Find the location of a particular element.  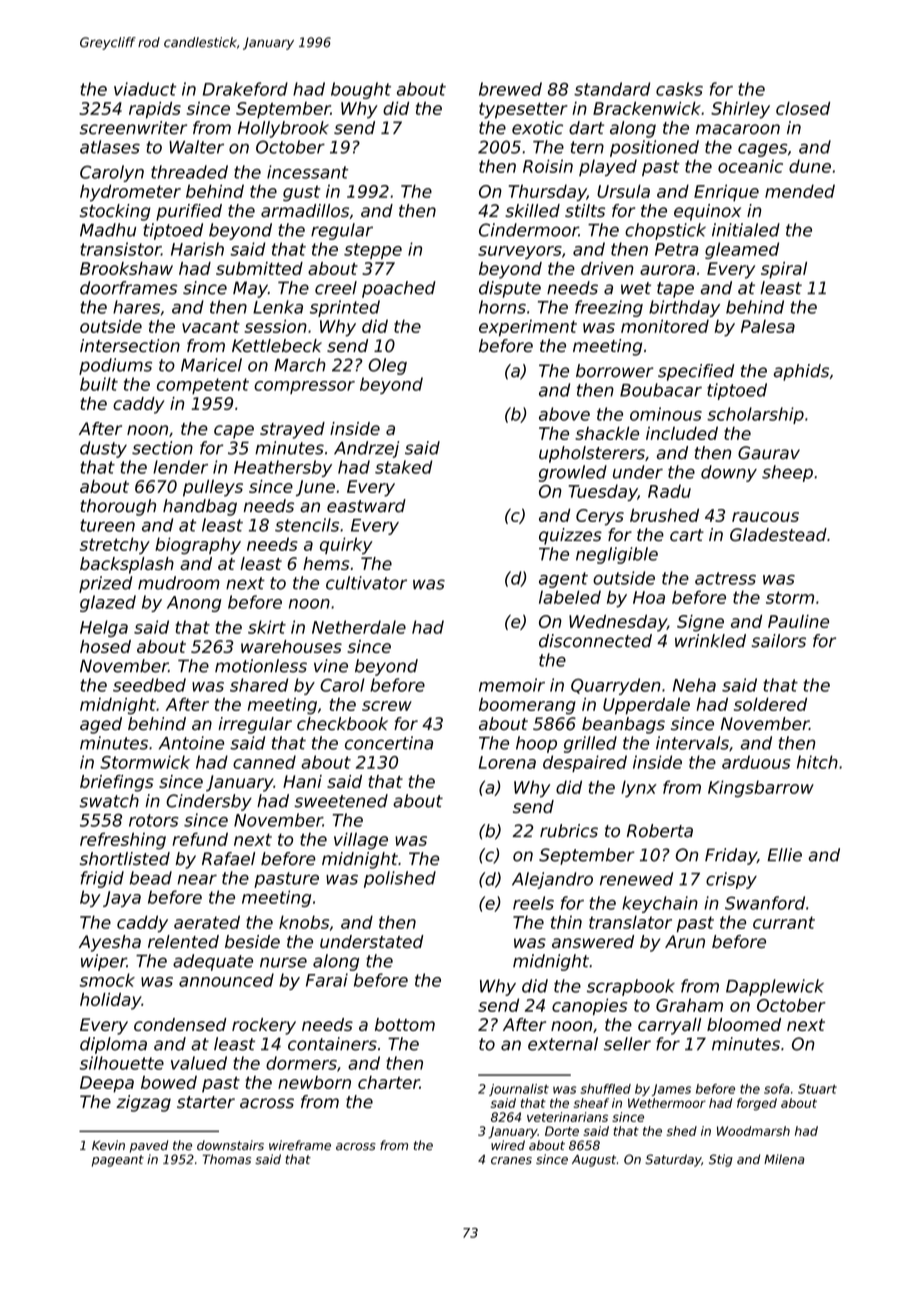

soldered is located at coordinates (770, 704).
